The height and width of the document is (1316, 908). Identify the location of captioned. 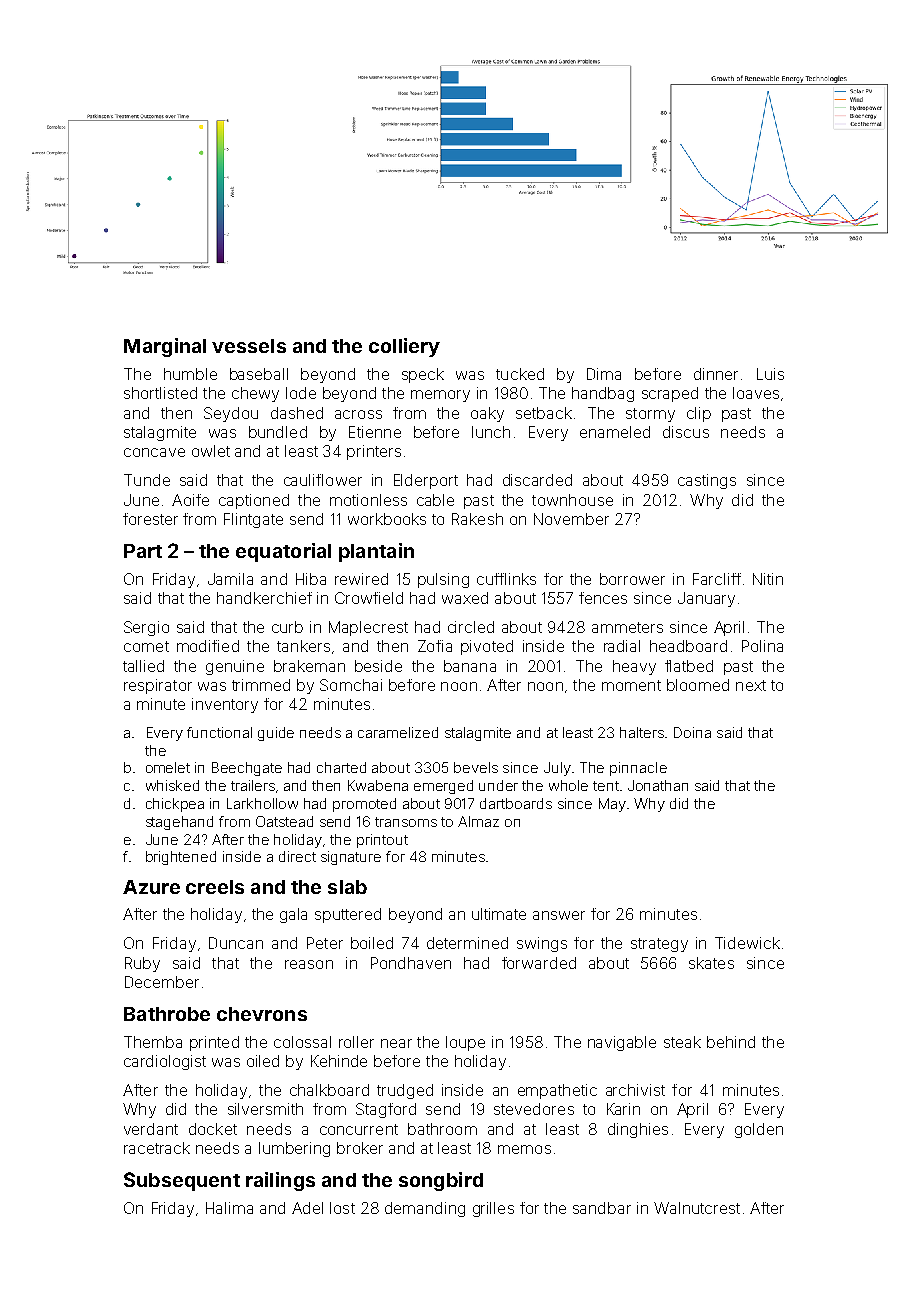
(254, 501).
